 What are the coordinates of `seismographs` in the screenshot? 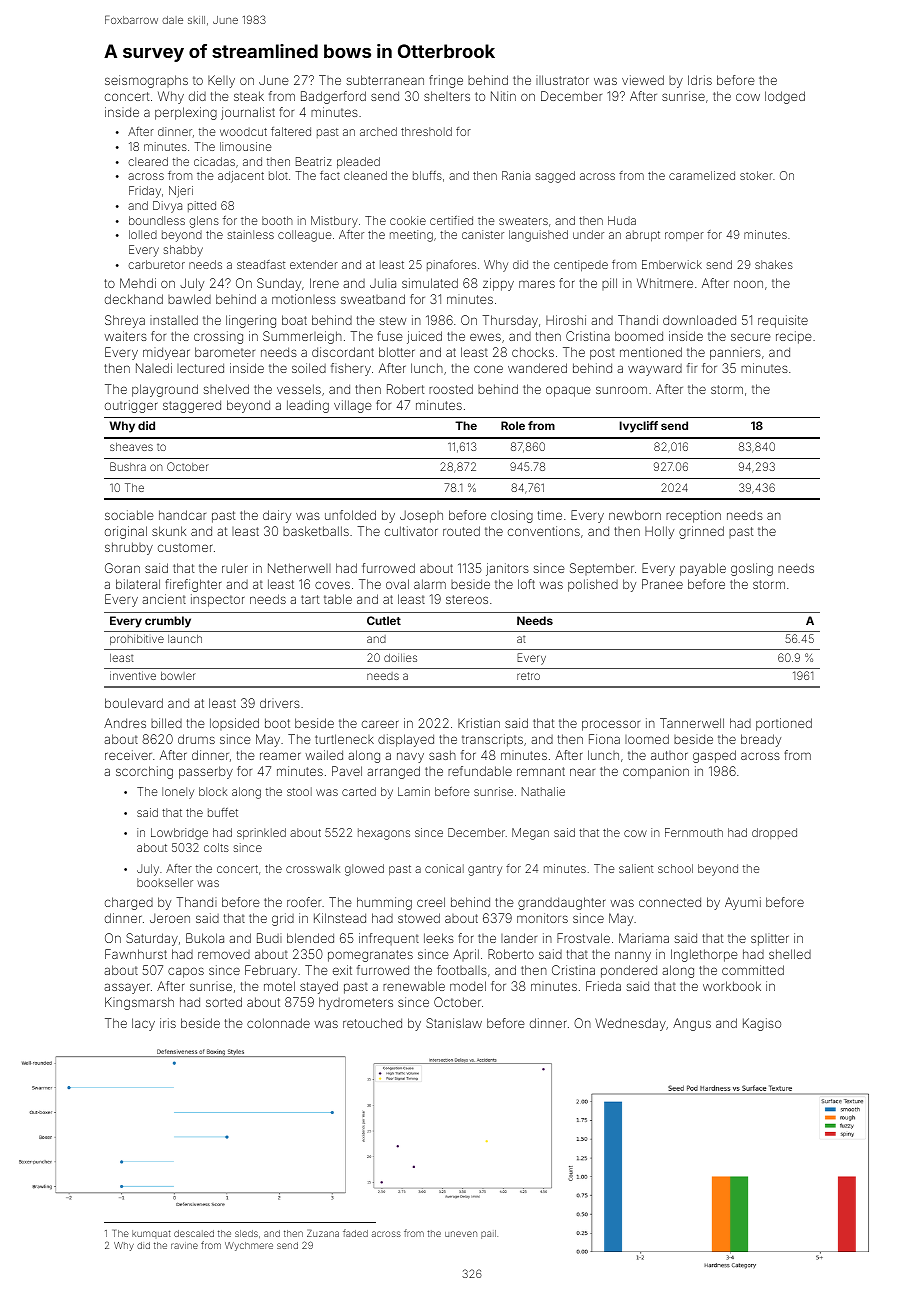 It's located at (146, 81).
